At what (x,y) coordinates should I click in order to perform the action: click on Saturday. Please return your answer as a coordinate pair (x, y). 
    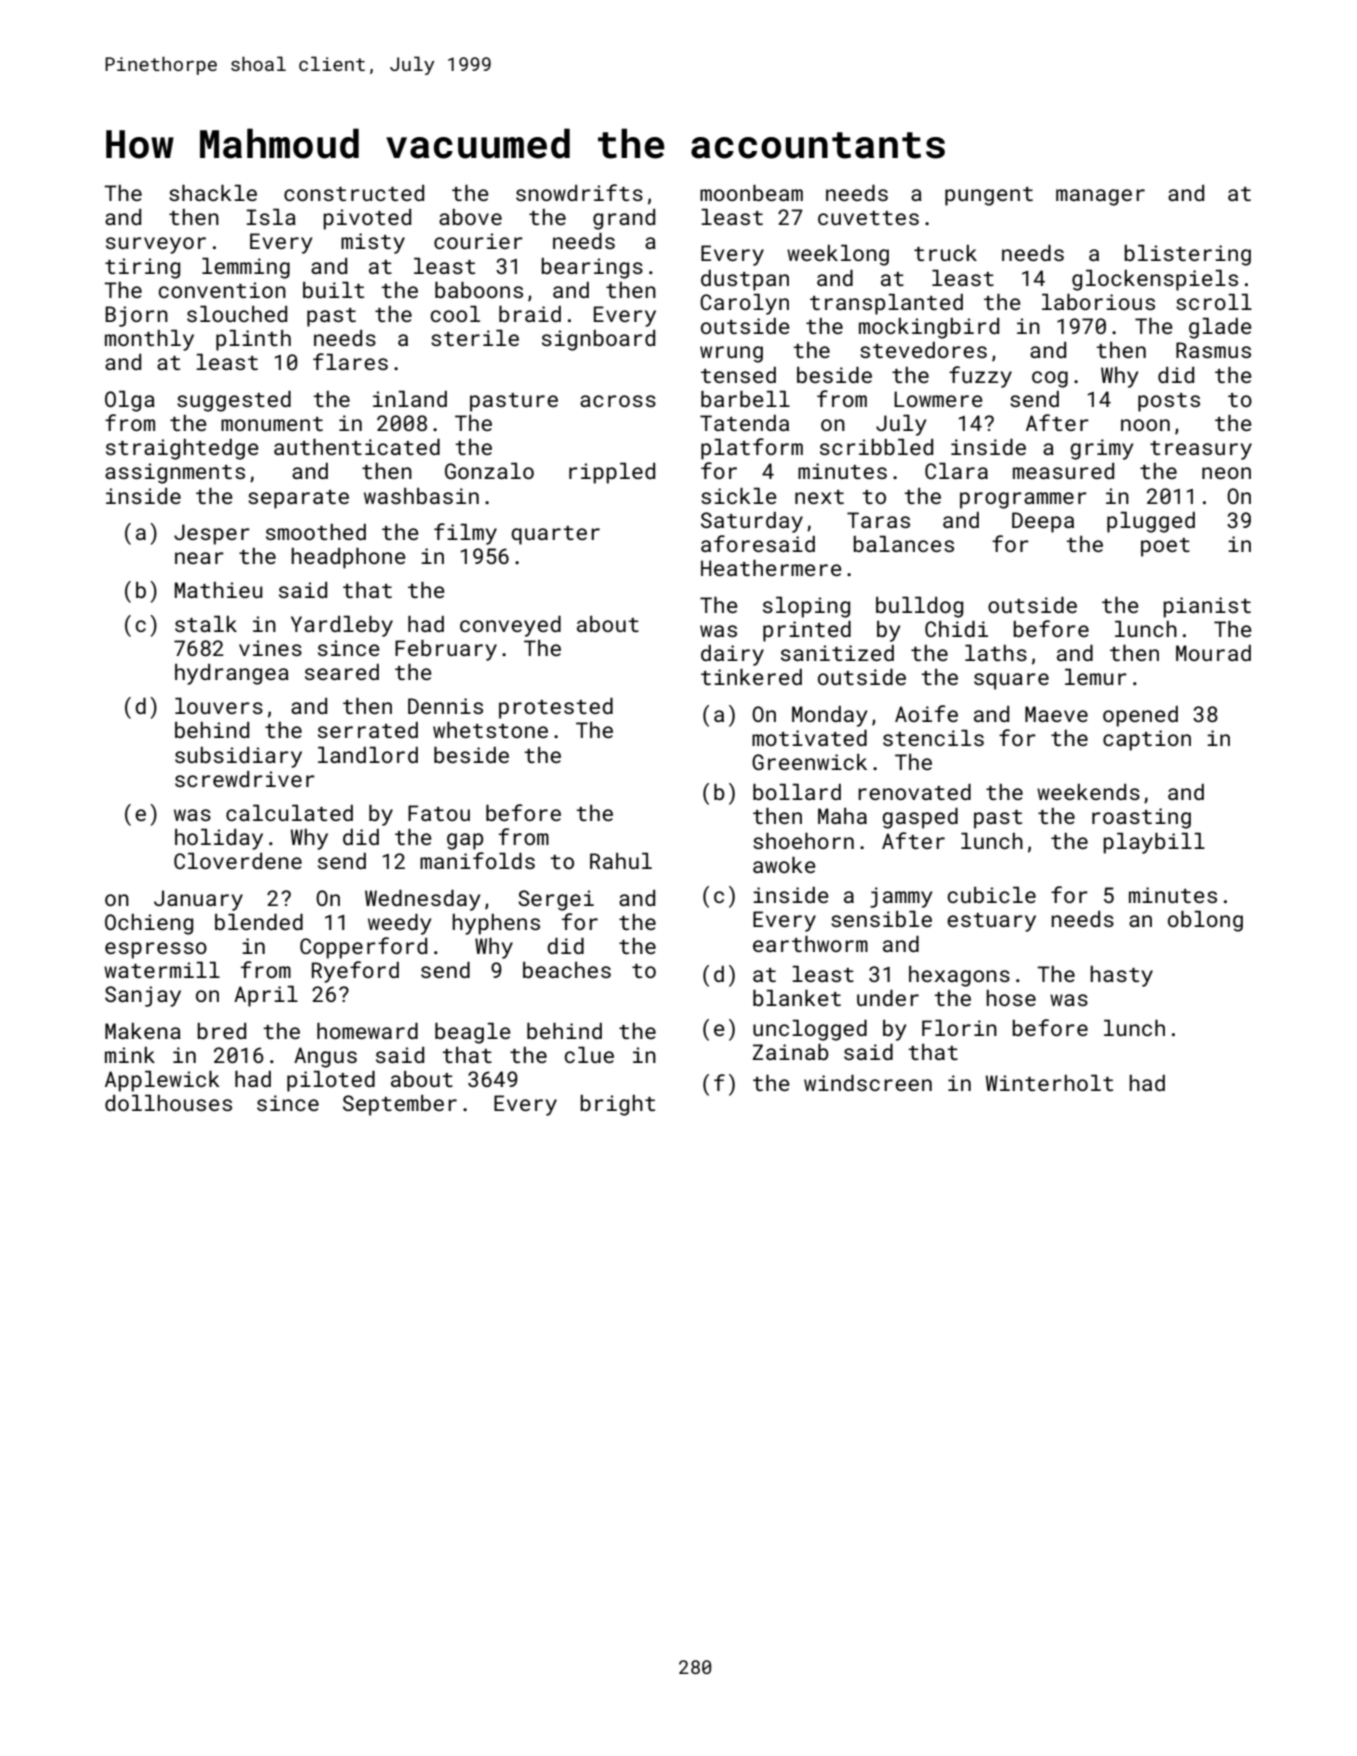
    Looking at the image, I should click on (752, 522).
